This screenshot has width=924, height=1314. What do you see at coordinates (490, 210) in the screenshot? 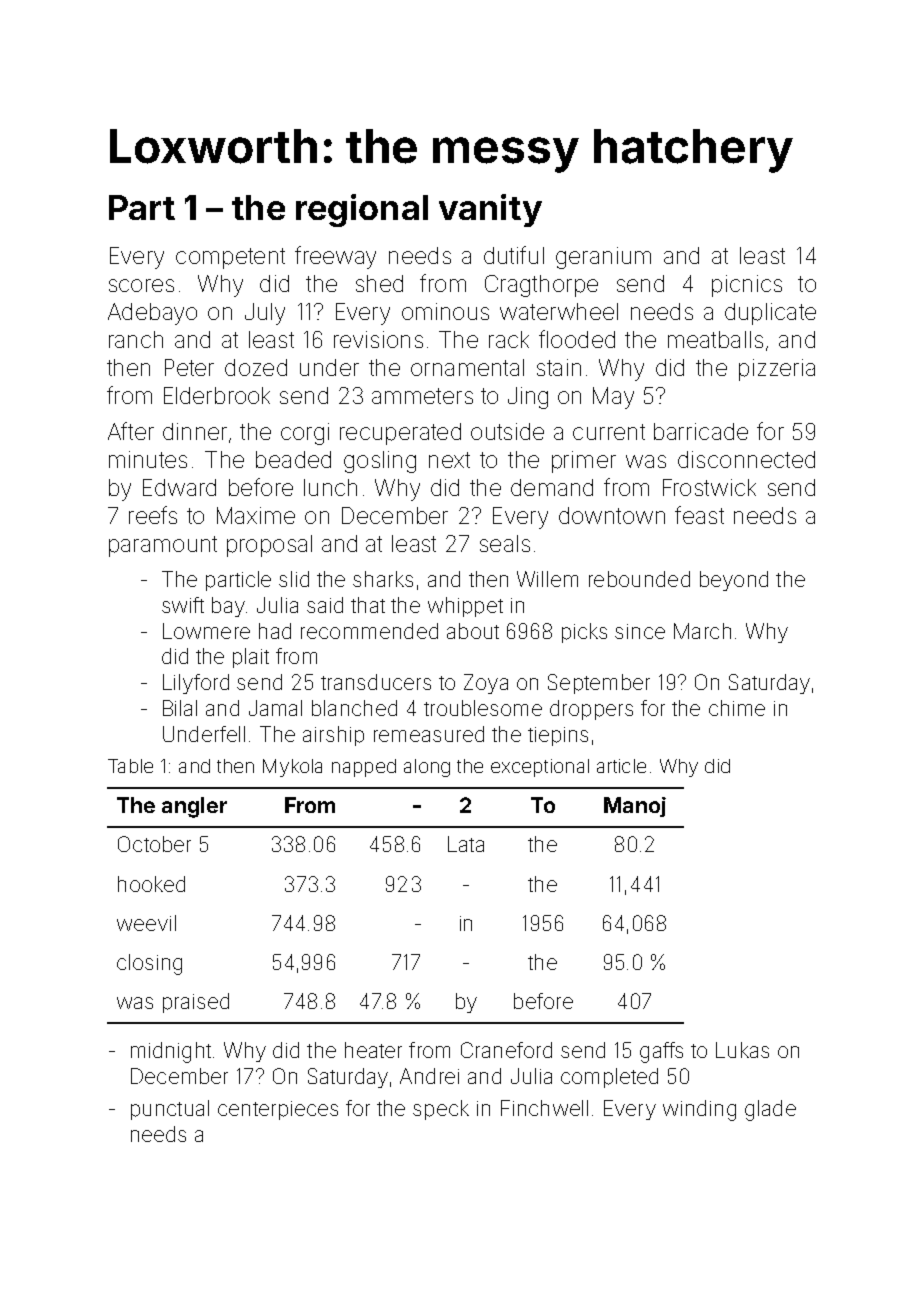
I see `vanity` at bounding box center [490, 210].
